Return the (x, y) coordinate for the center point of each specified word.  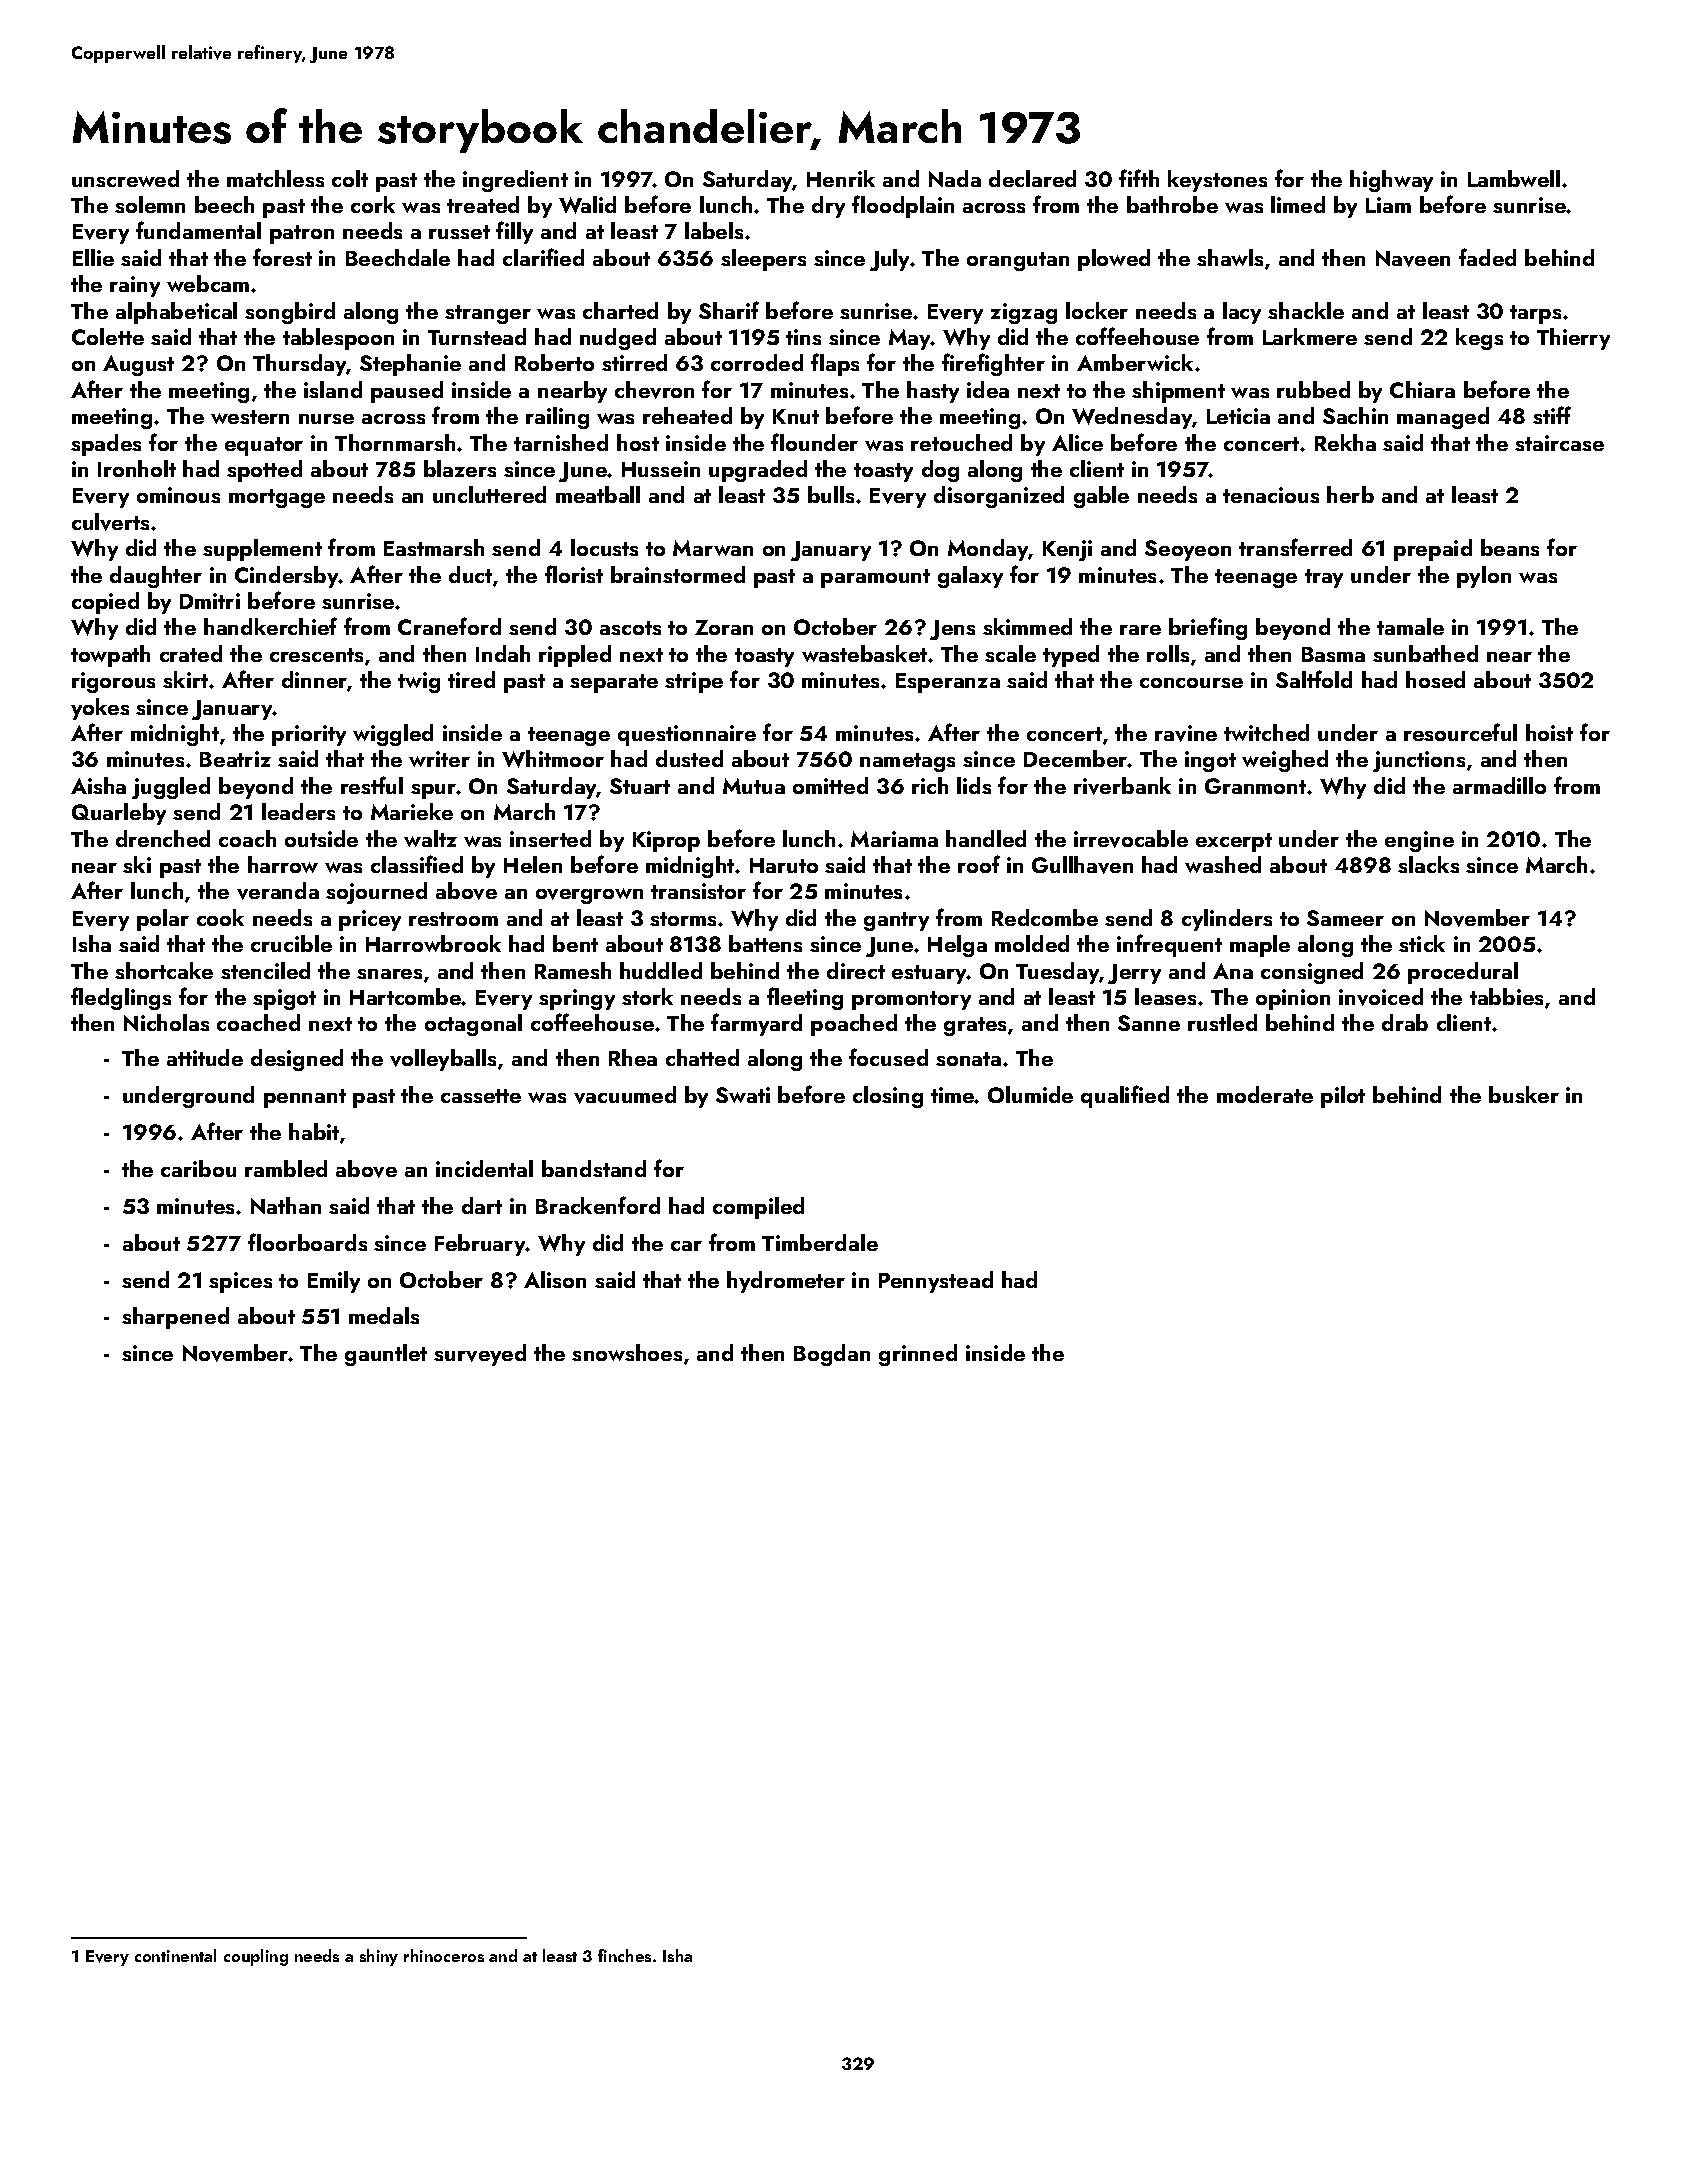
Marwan (713, 548)
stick (1422, 943)
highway (1391, 181)
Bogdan (832, 1355)
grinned (918, 1355)
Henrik (841, 178)
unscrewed (125, 178)
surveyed (480, 1355)
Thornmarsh (395, 442)
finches (624, 1955)
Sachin (1355, 415)
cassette (481, 1096)
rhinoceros (444, 1955)
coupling (256, 1957)
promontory (911, 1000)
